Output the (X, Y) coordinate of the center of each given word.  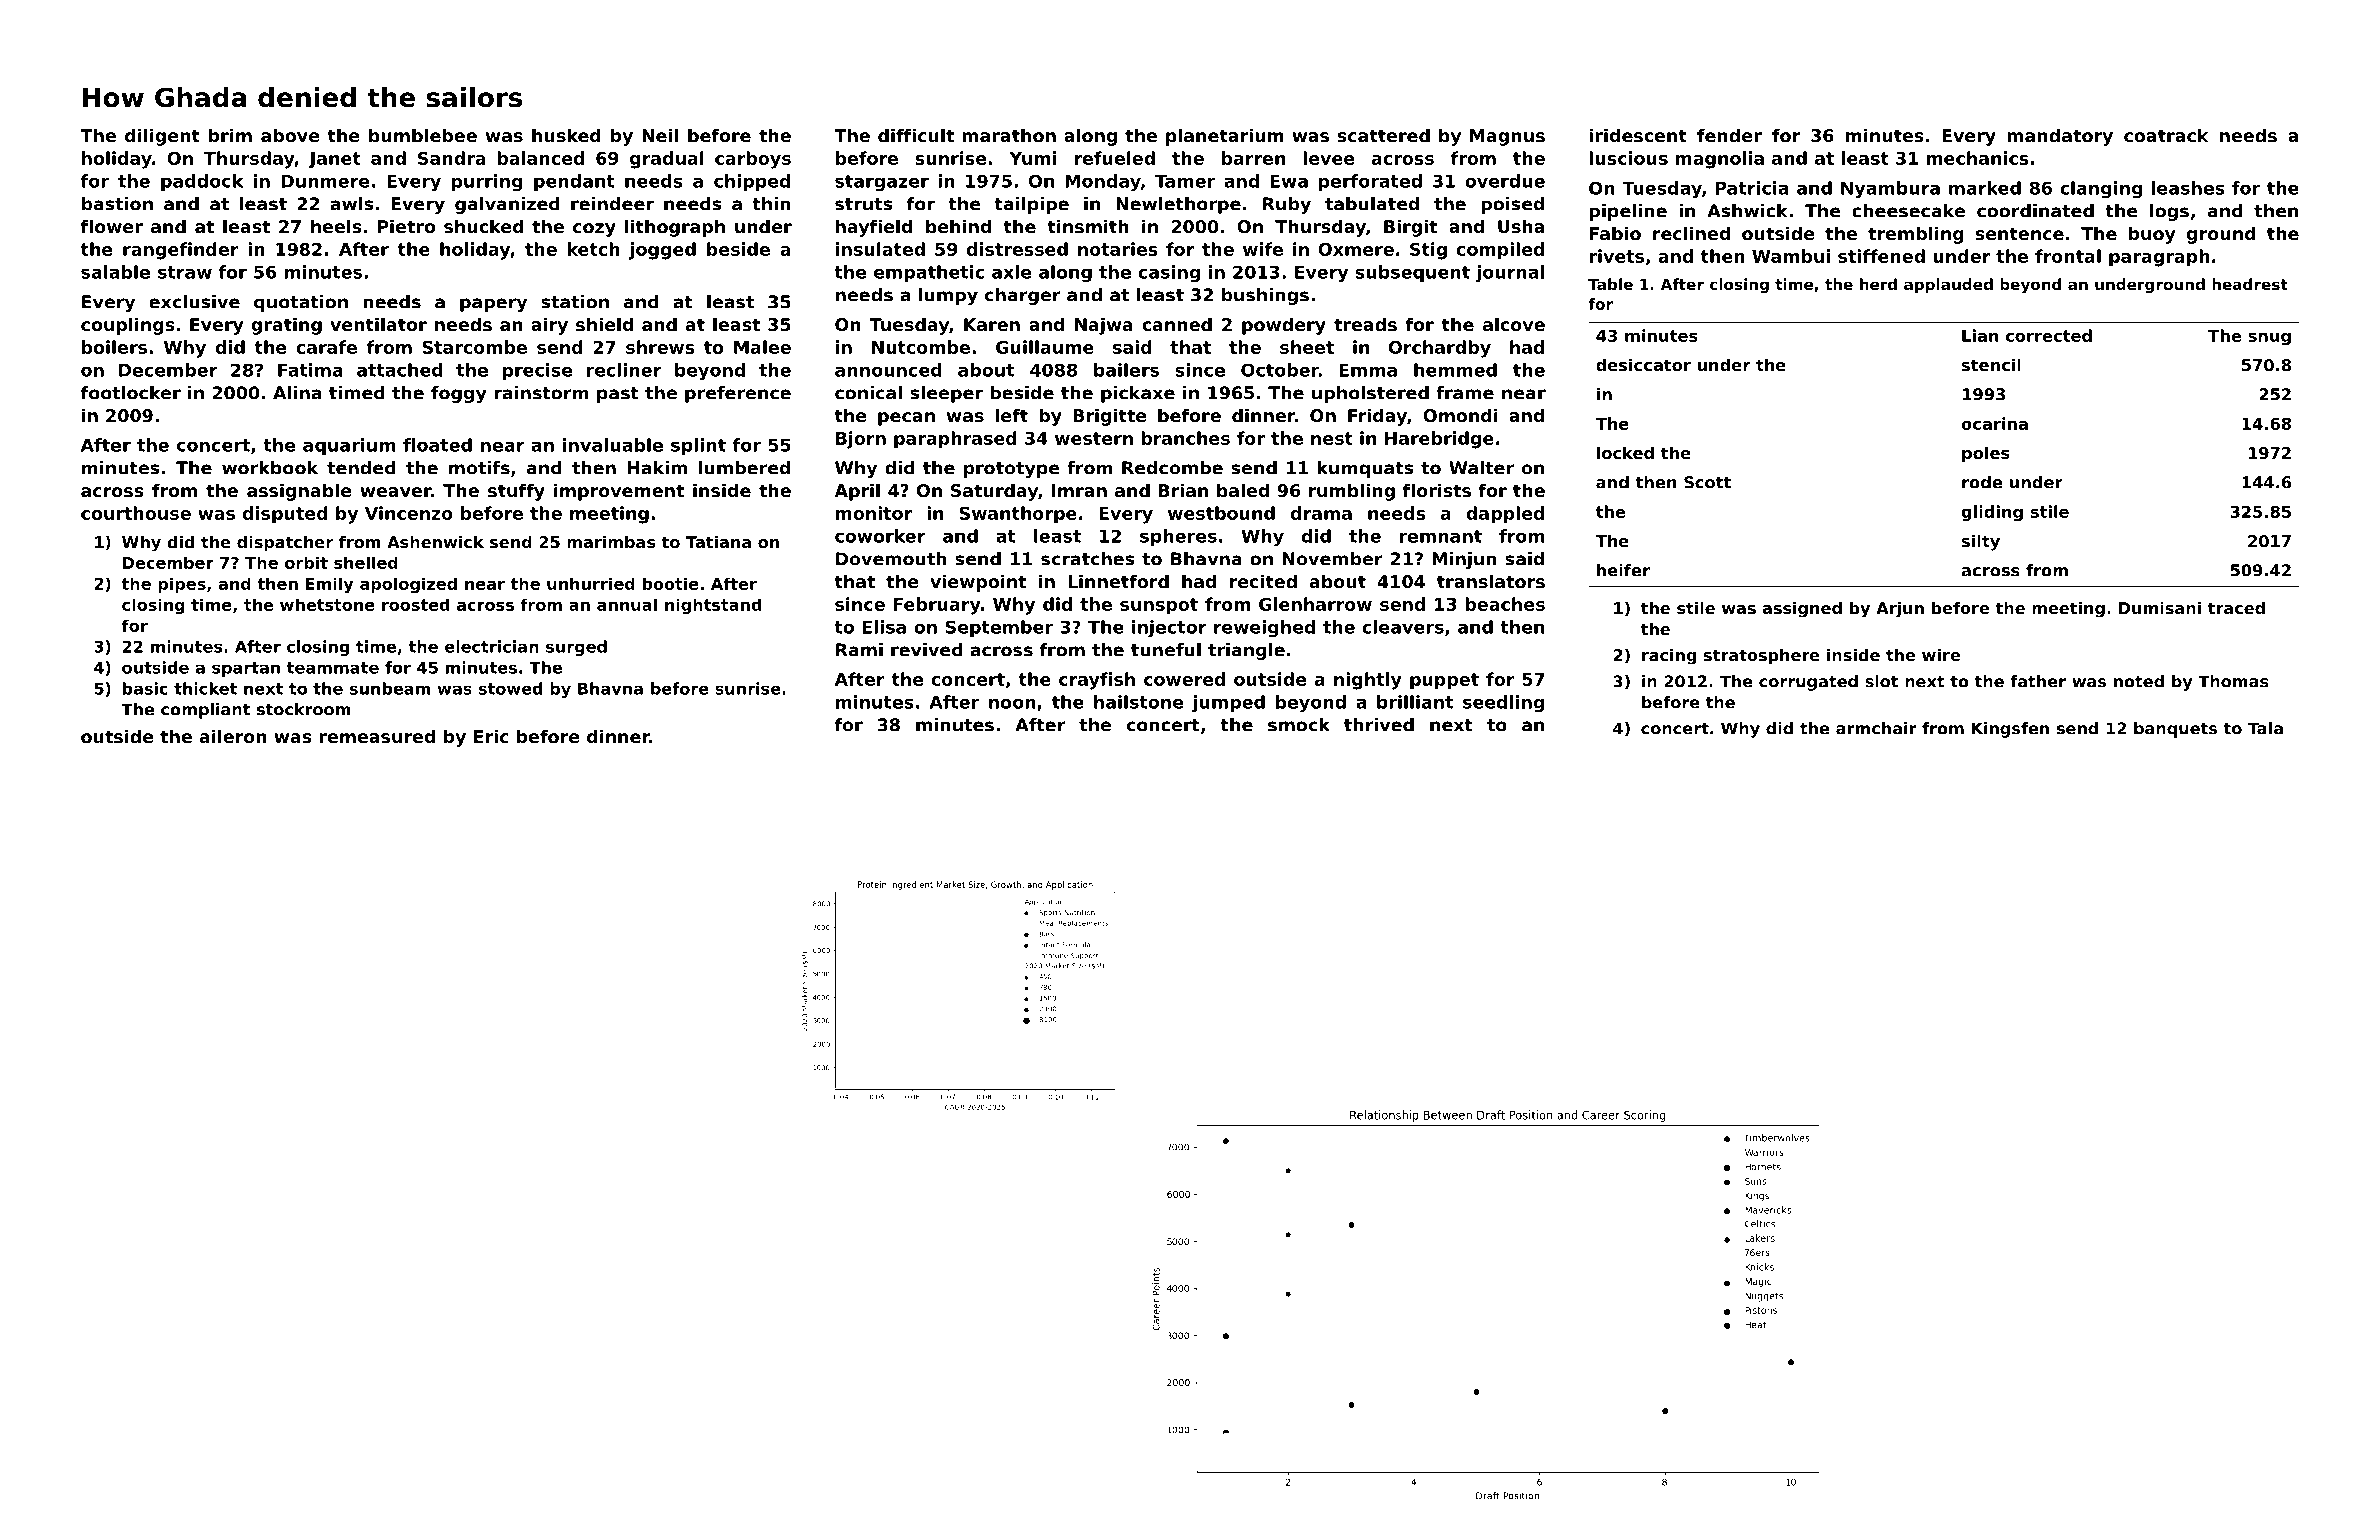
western (1094, 438)
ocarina (1994, 423)
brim (230, 135)
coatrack (2166, 135)
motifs (479, 468)
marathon (1009, 135)
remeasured (377, 736)
